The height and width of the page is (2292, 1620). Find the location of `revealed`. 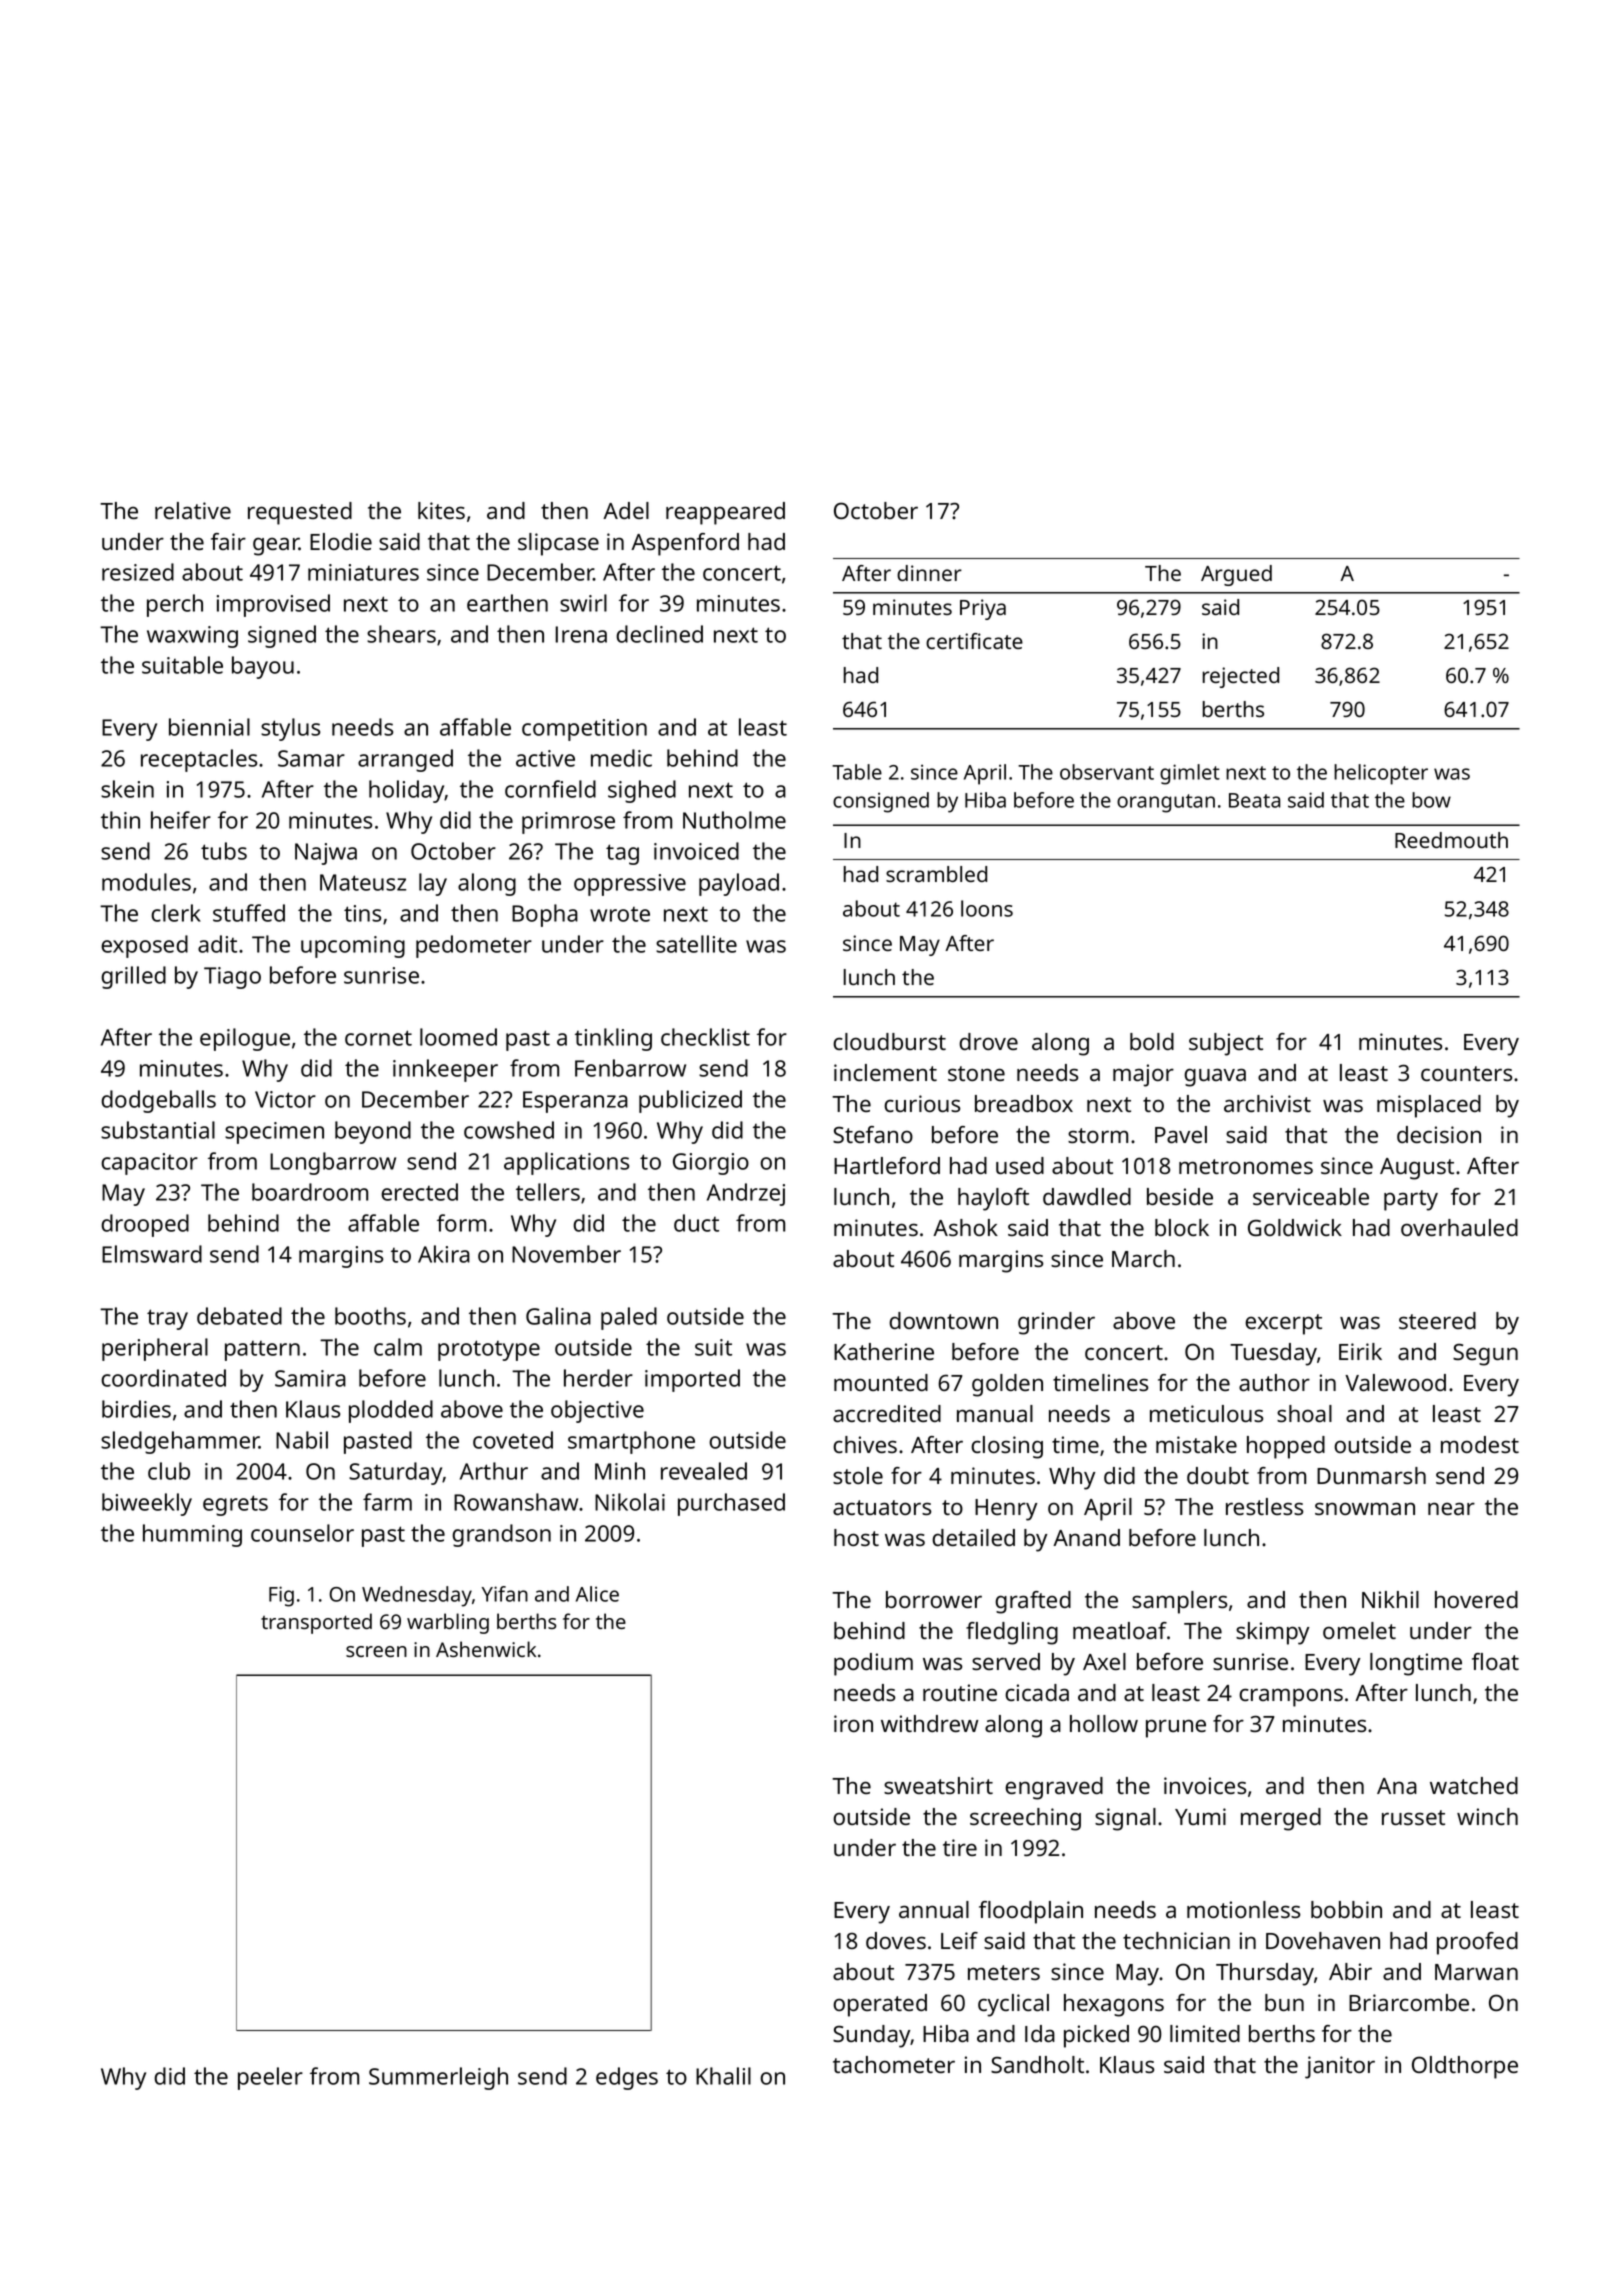

revealed is located at coordinates (704, 1471).
